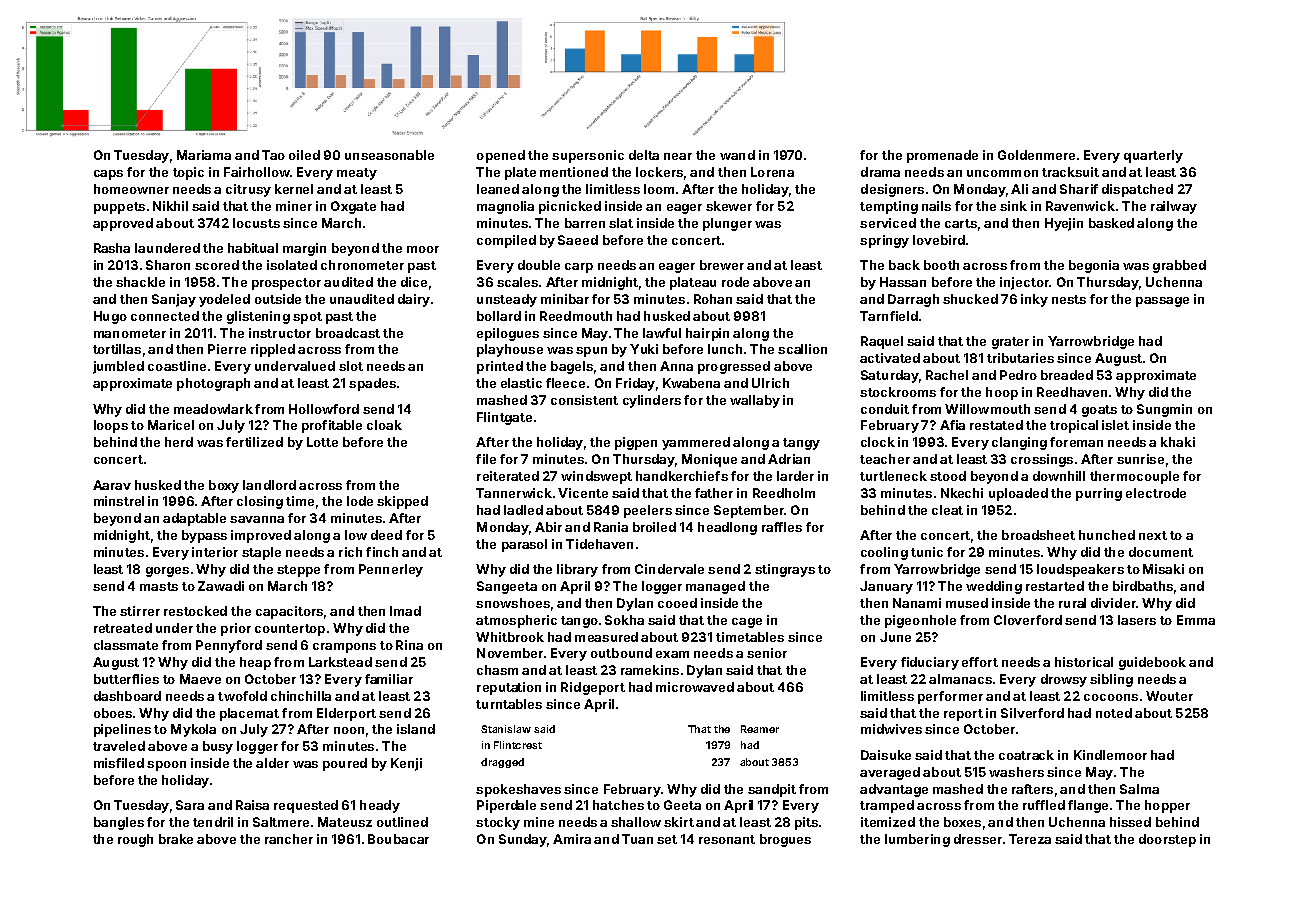 The image size is (1308, 924). I want to click on report, so click(963, 715).
